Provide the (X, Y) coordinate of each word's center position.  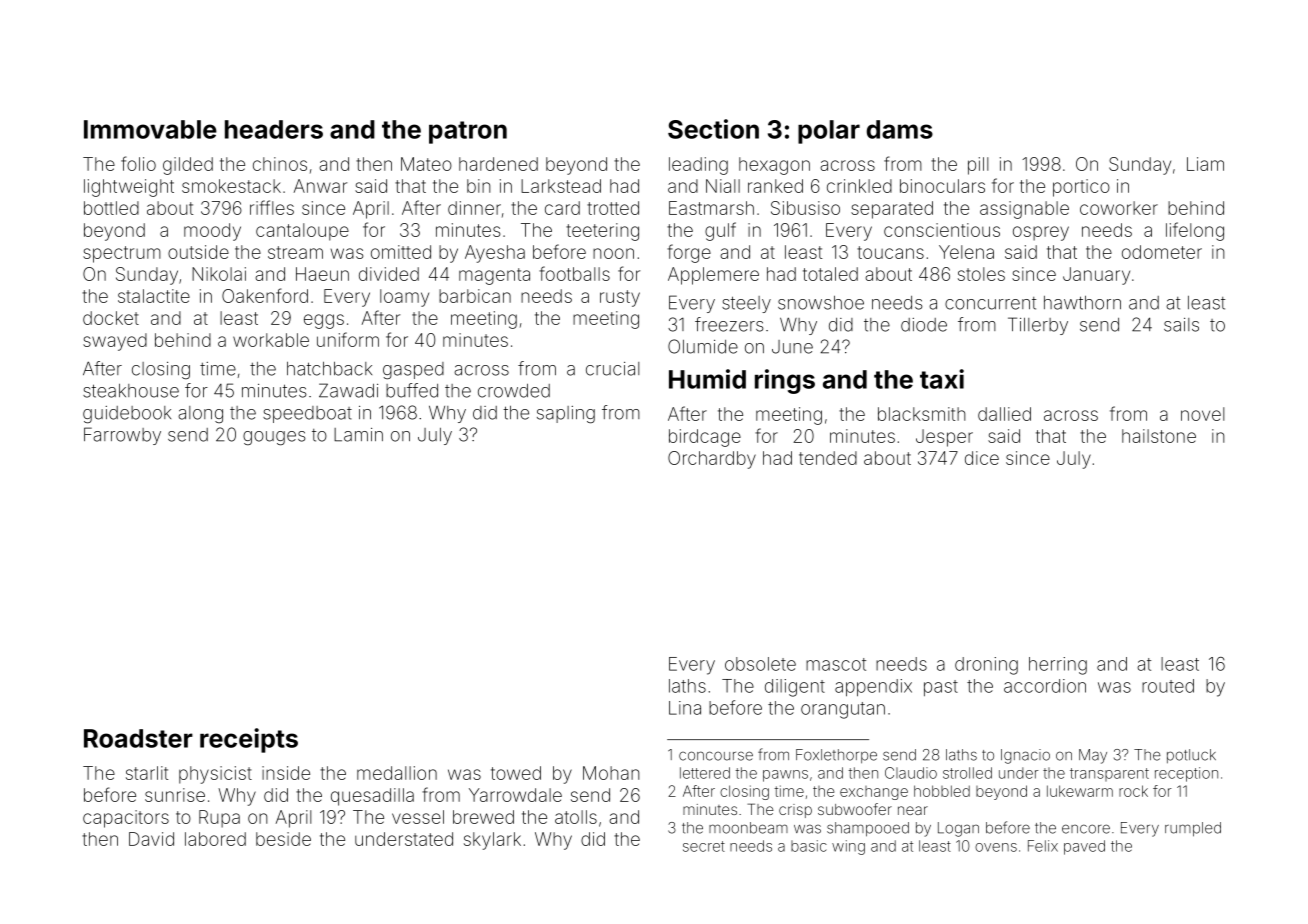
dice (982, 458)
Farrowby (122, 436)
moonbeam (748, 828)
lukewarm (1080, 791)
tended (828, 458)
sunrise (175, 795)
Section (713, 129)
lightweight (129, 188)
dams (900, 129)
